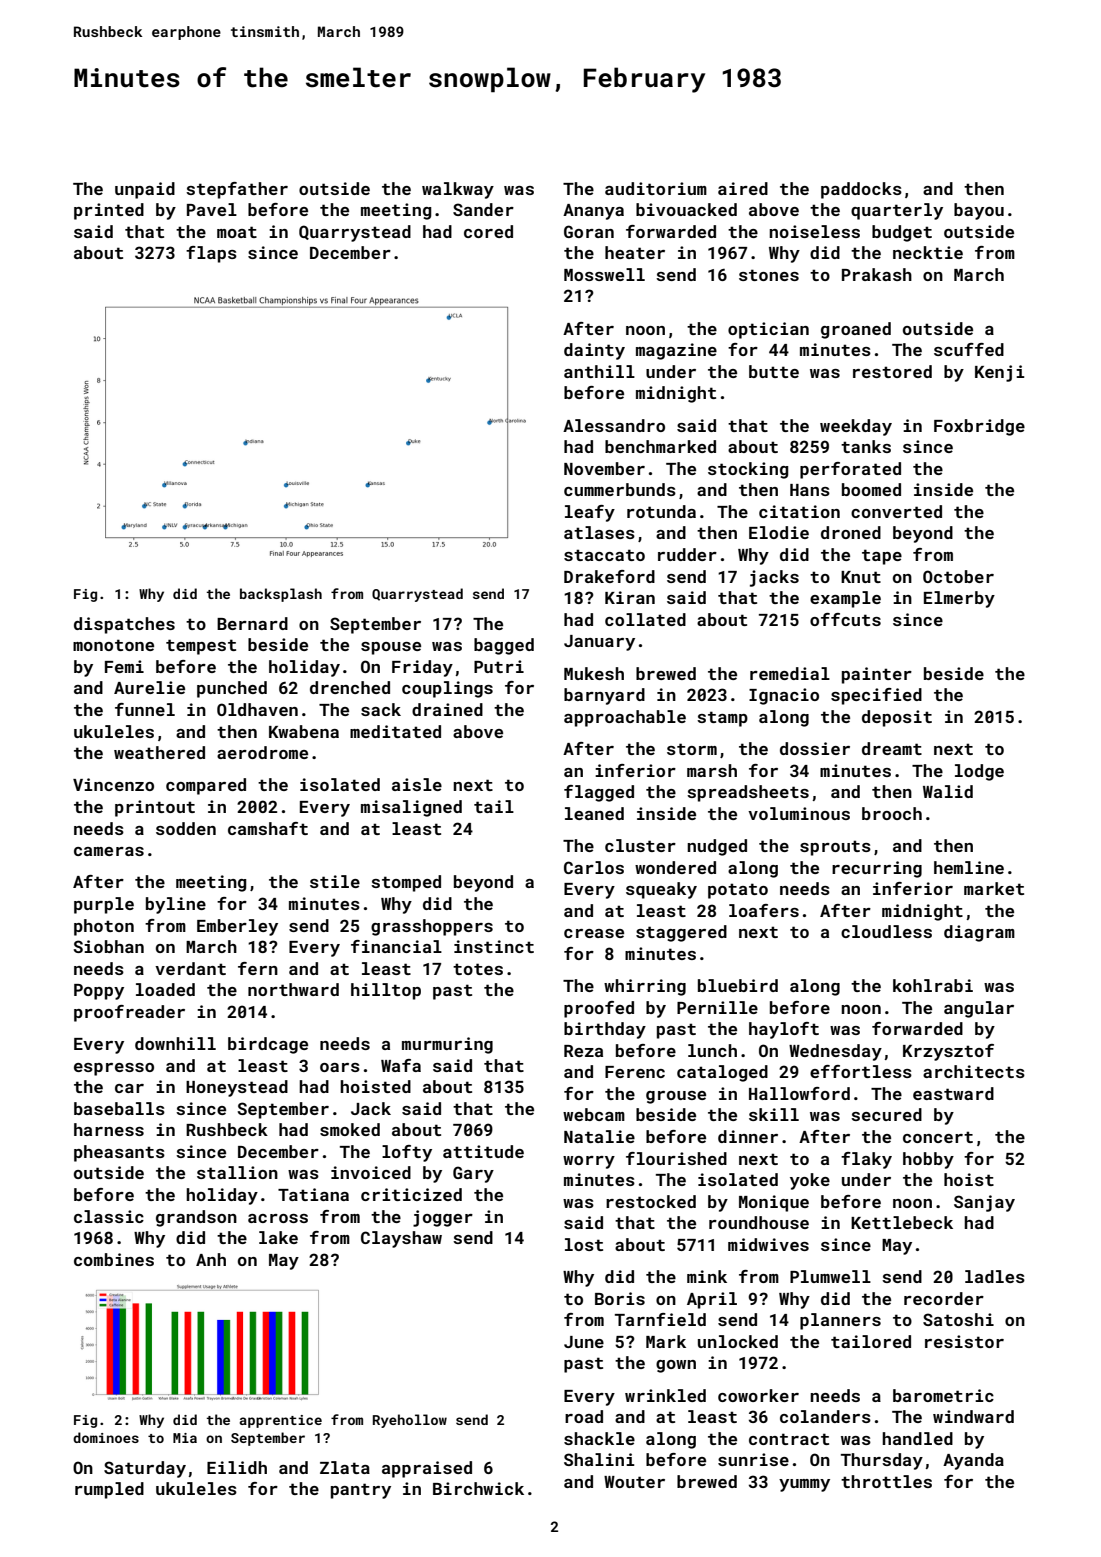  What do you see at coordinates (861, 1071) in the document?
I see `effortless` at bounding box center [861, 1071].
